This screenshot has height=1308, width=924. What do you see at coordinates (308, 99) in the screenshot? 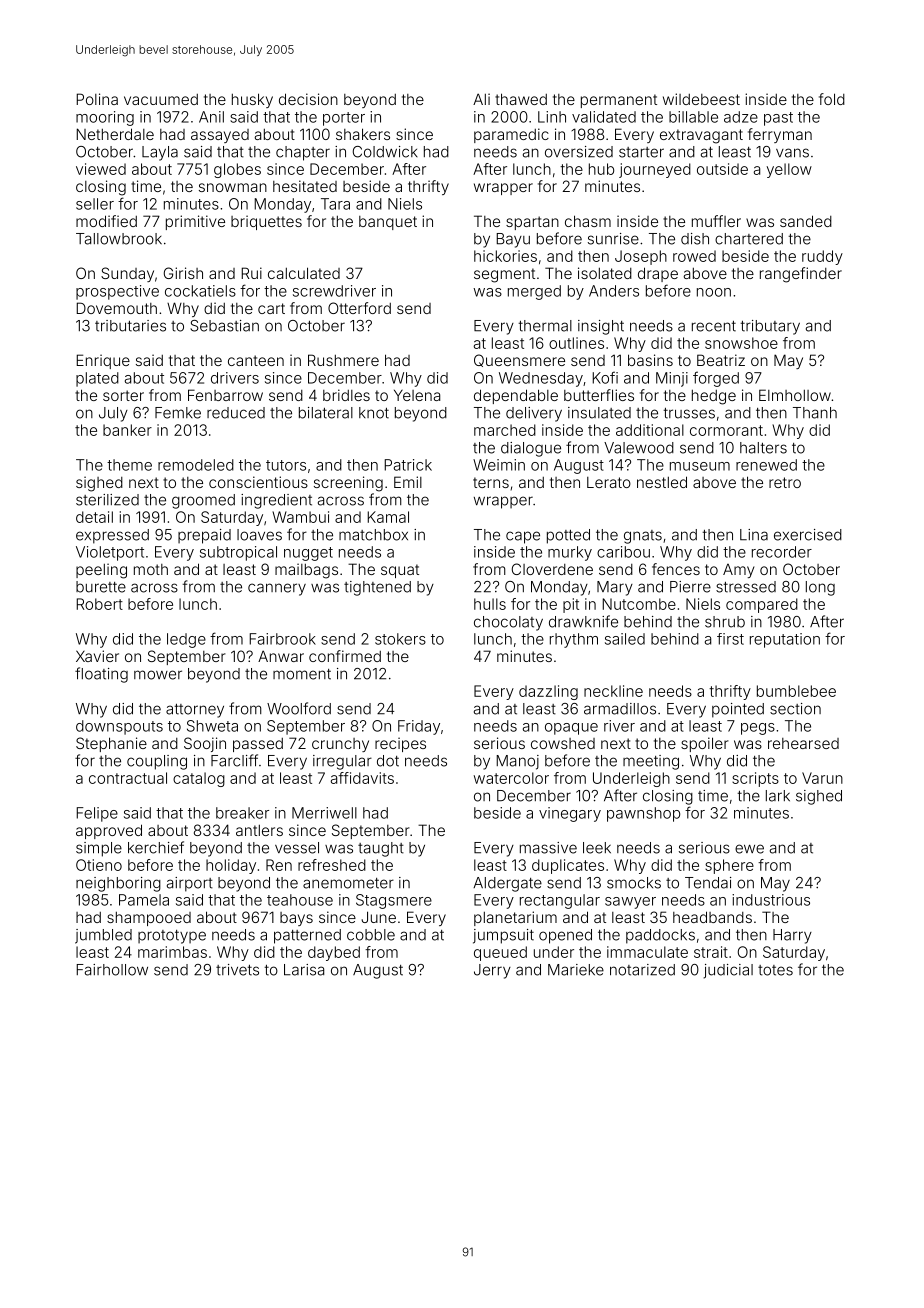
I see `decision` at bounding box center [308, 99].
